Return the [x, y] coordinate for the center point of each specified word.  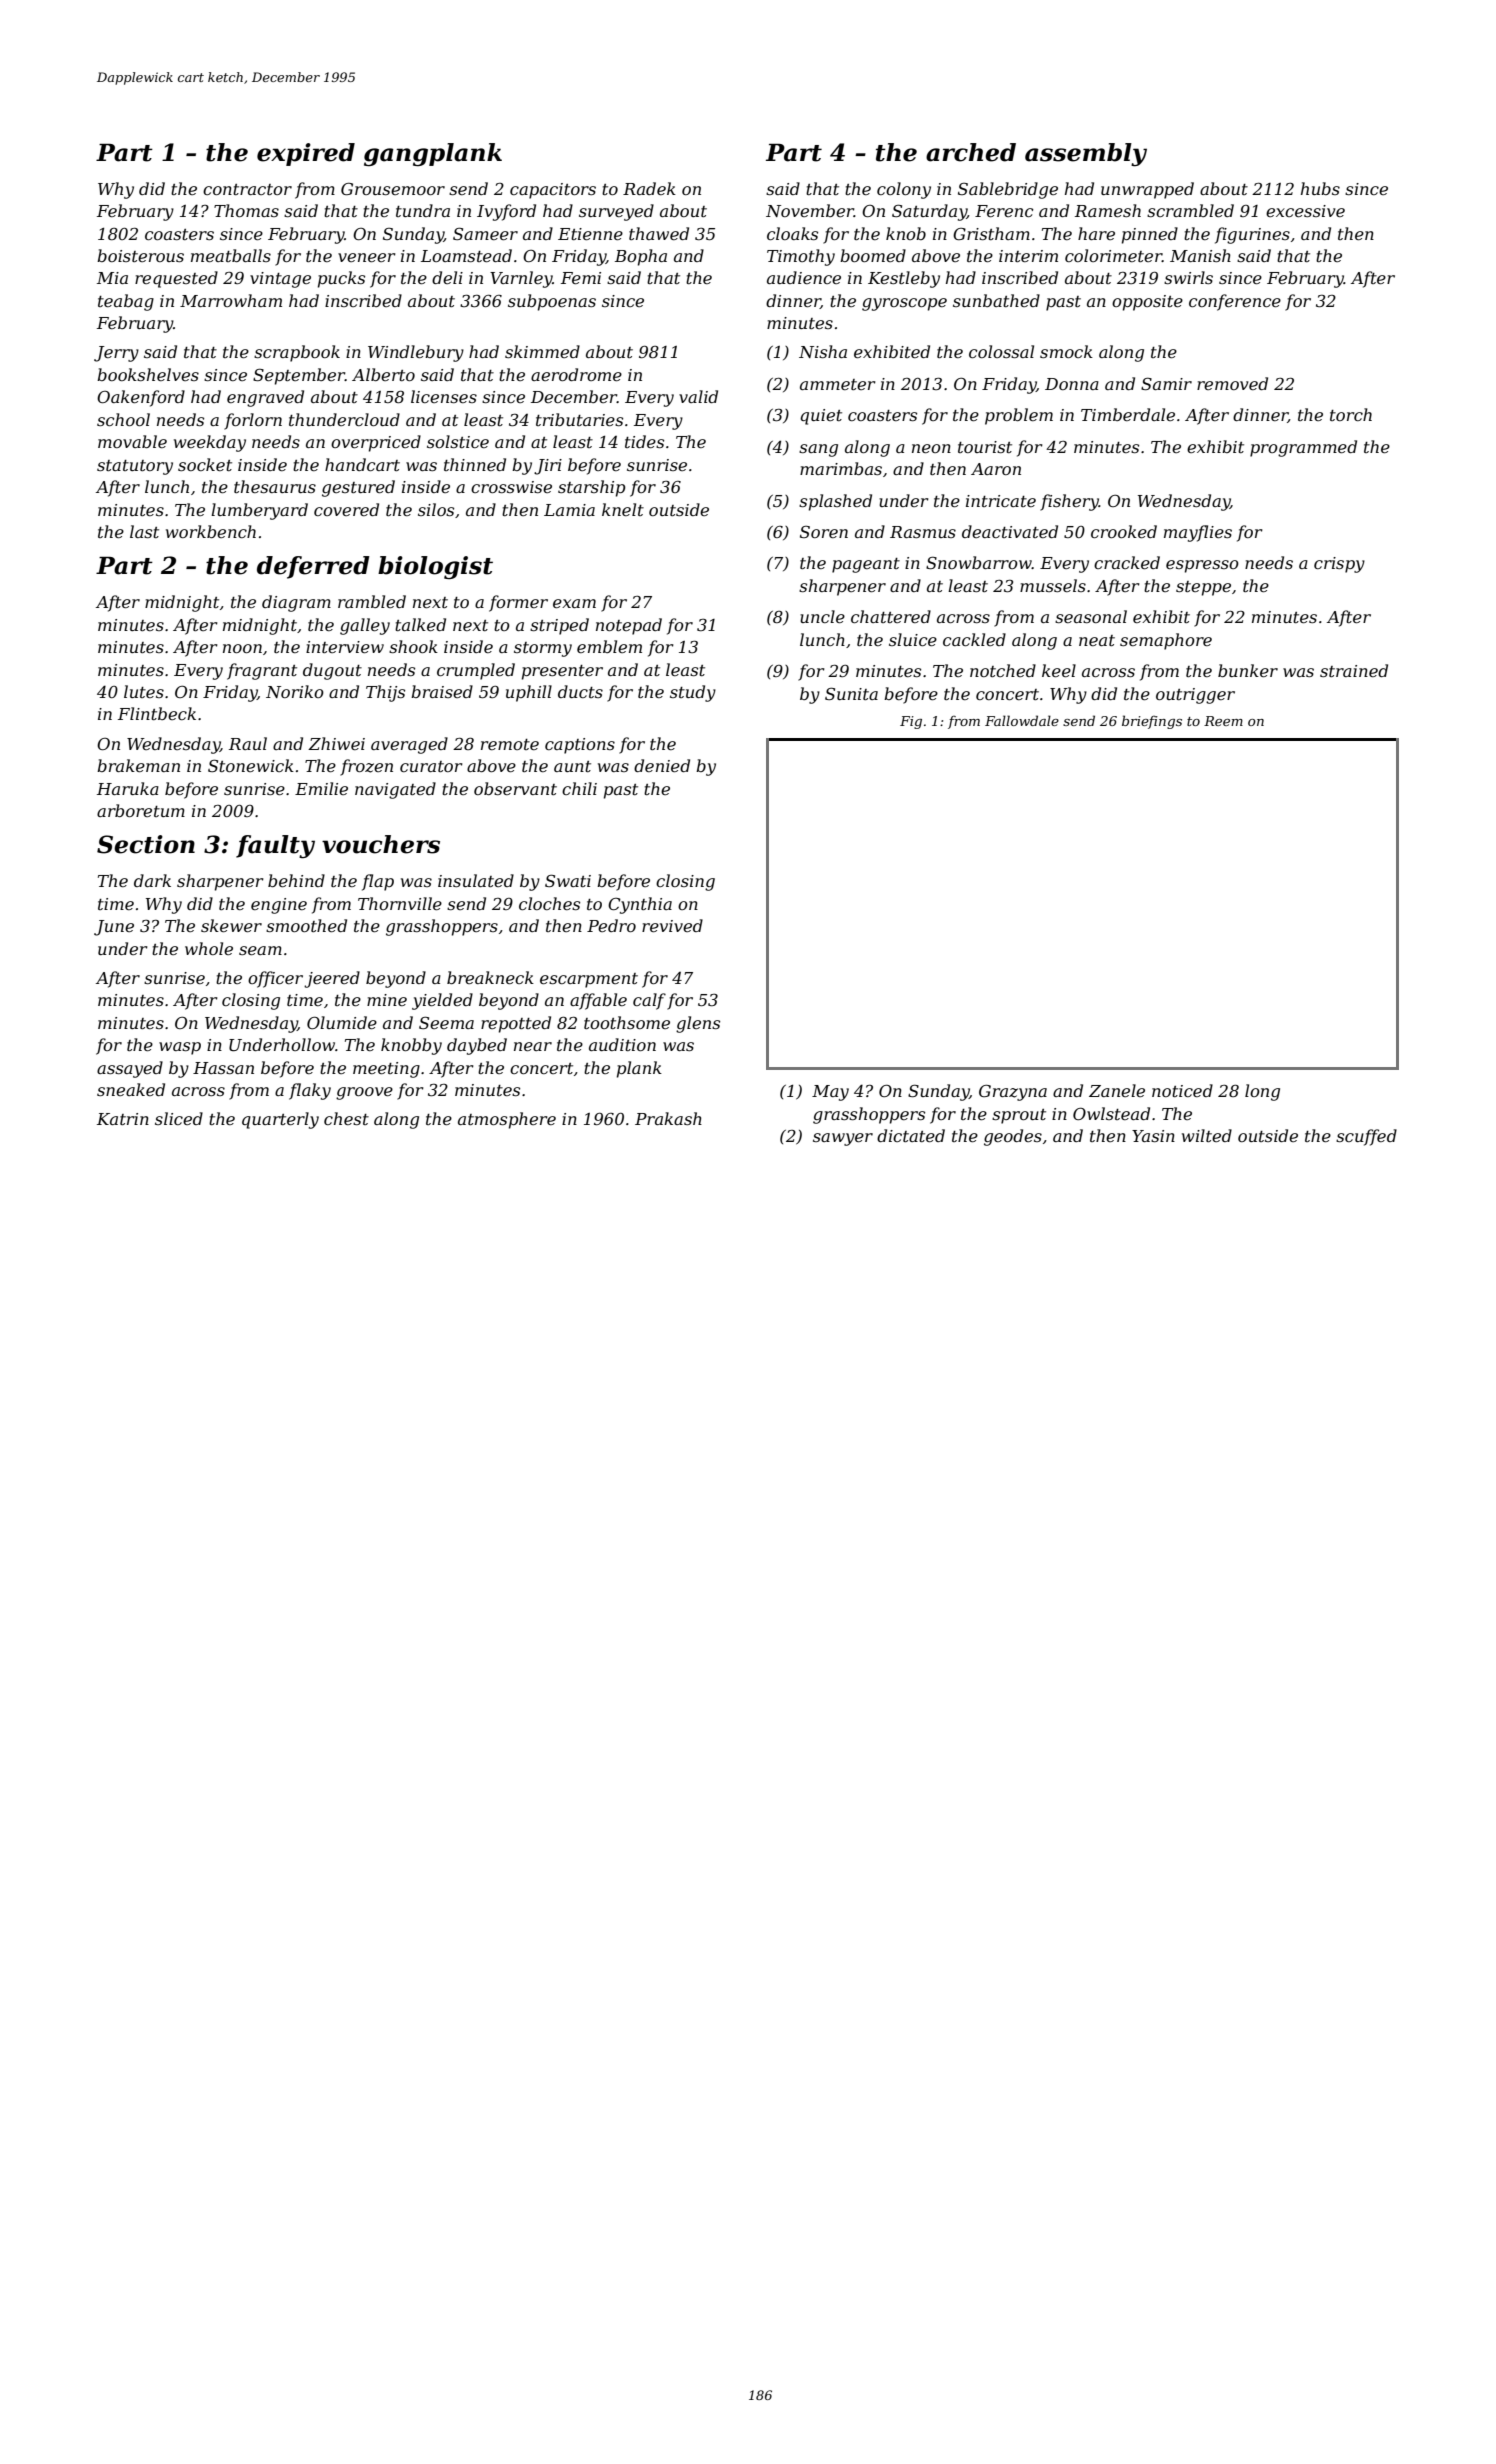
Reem [1223, 721]
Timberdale [1128, 414]
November [810, 210]
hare [1096, 233]
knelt [623, 509]
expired [306, 154]
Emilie [321, 788]
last [144, 531]
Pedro [611, 925]
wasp [180, 1048]
